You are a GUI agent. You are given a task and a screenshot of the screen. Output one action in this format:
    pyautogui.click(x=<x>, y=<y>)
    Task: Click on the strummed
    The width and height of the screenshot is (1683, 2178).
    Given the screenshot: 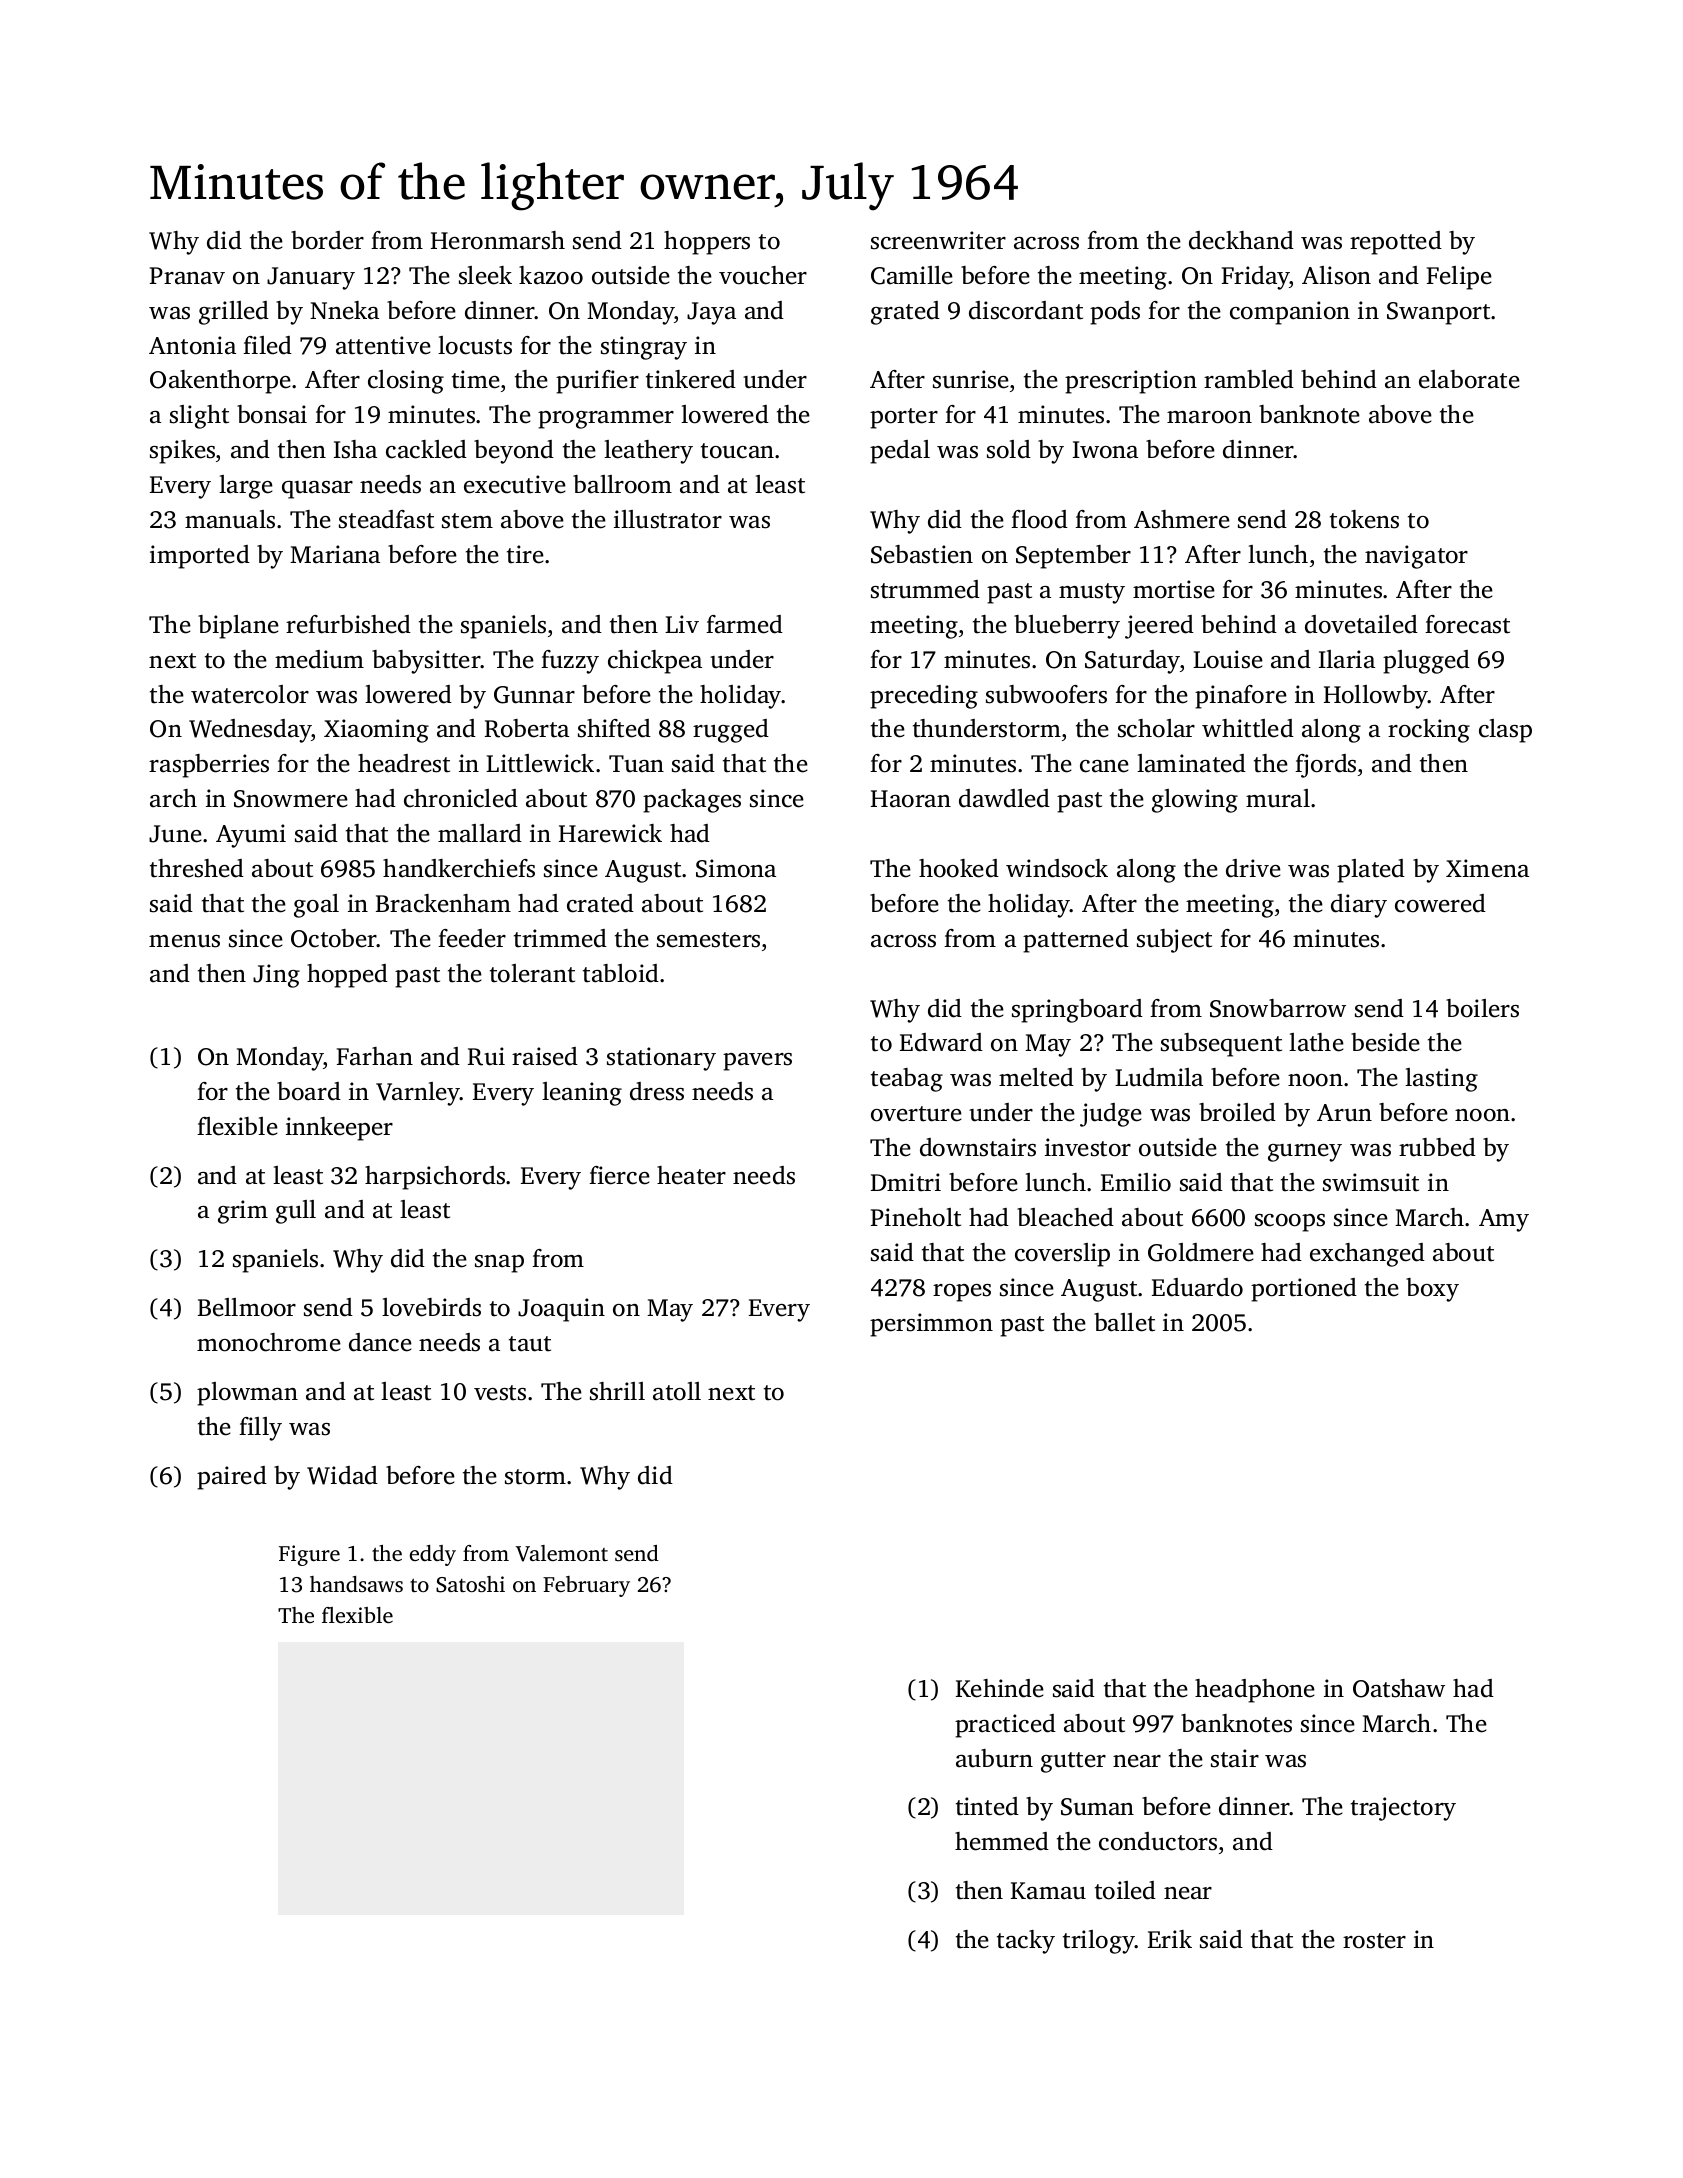 What is the action you would take?
    pyautogui.click(x=925, y=589)
